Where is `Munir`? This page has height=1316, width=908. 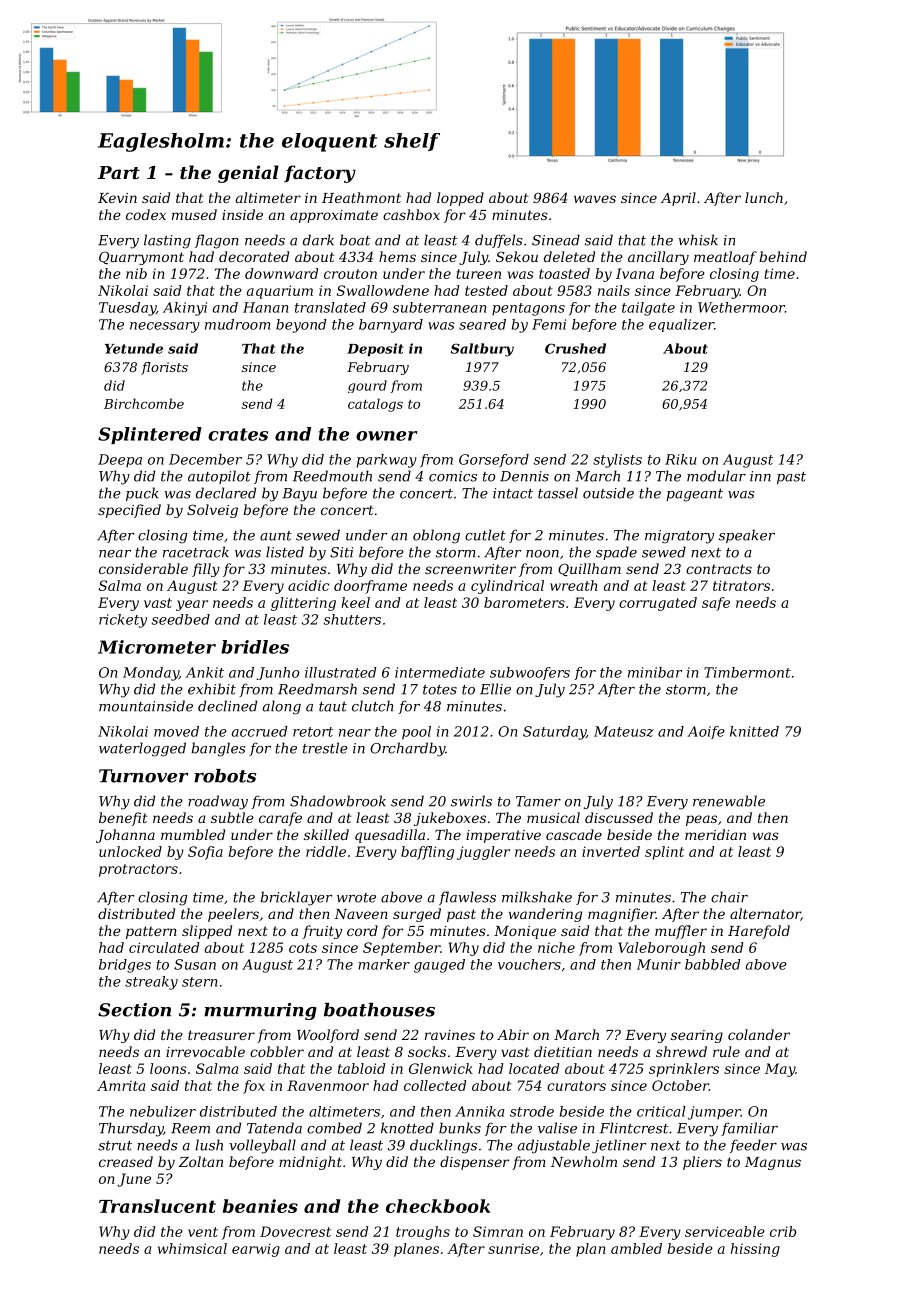
Munir is located at coordinates (659, 964).
